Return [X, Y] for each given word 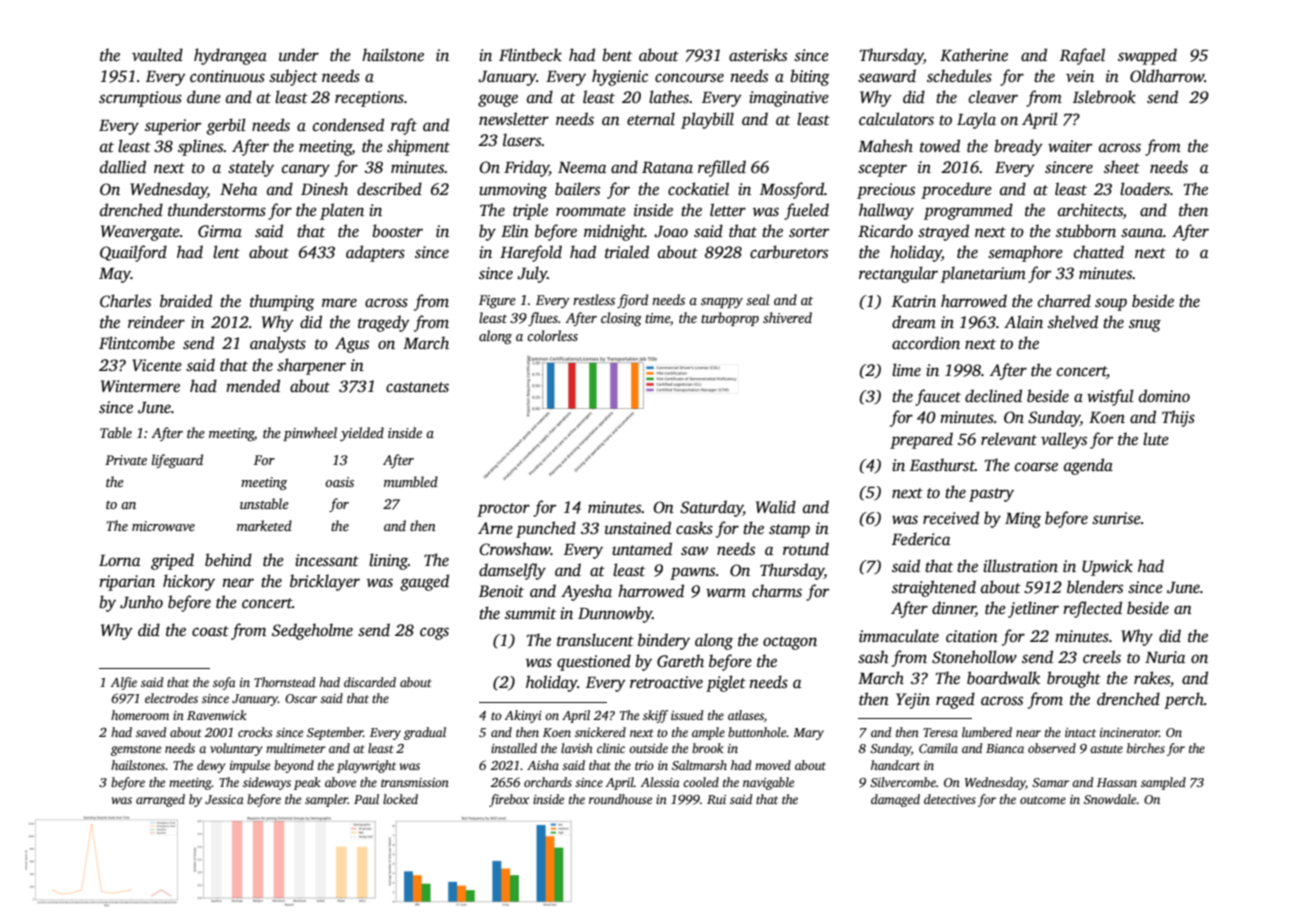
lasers [522, 140]
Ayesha [586, 592]
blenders [1095, 587]
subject [293, 77]
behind [228, 560]
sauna [1142, 233]
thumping [282, 302]
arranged [160, 800]
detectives [950, 799]
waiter [1070, 146]
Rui [716, 799]
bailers [577, 189]
